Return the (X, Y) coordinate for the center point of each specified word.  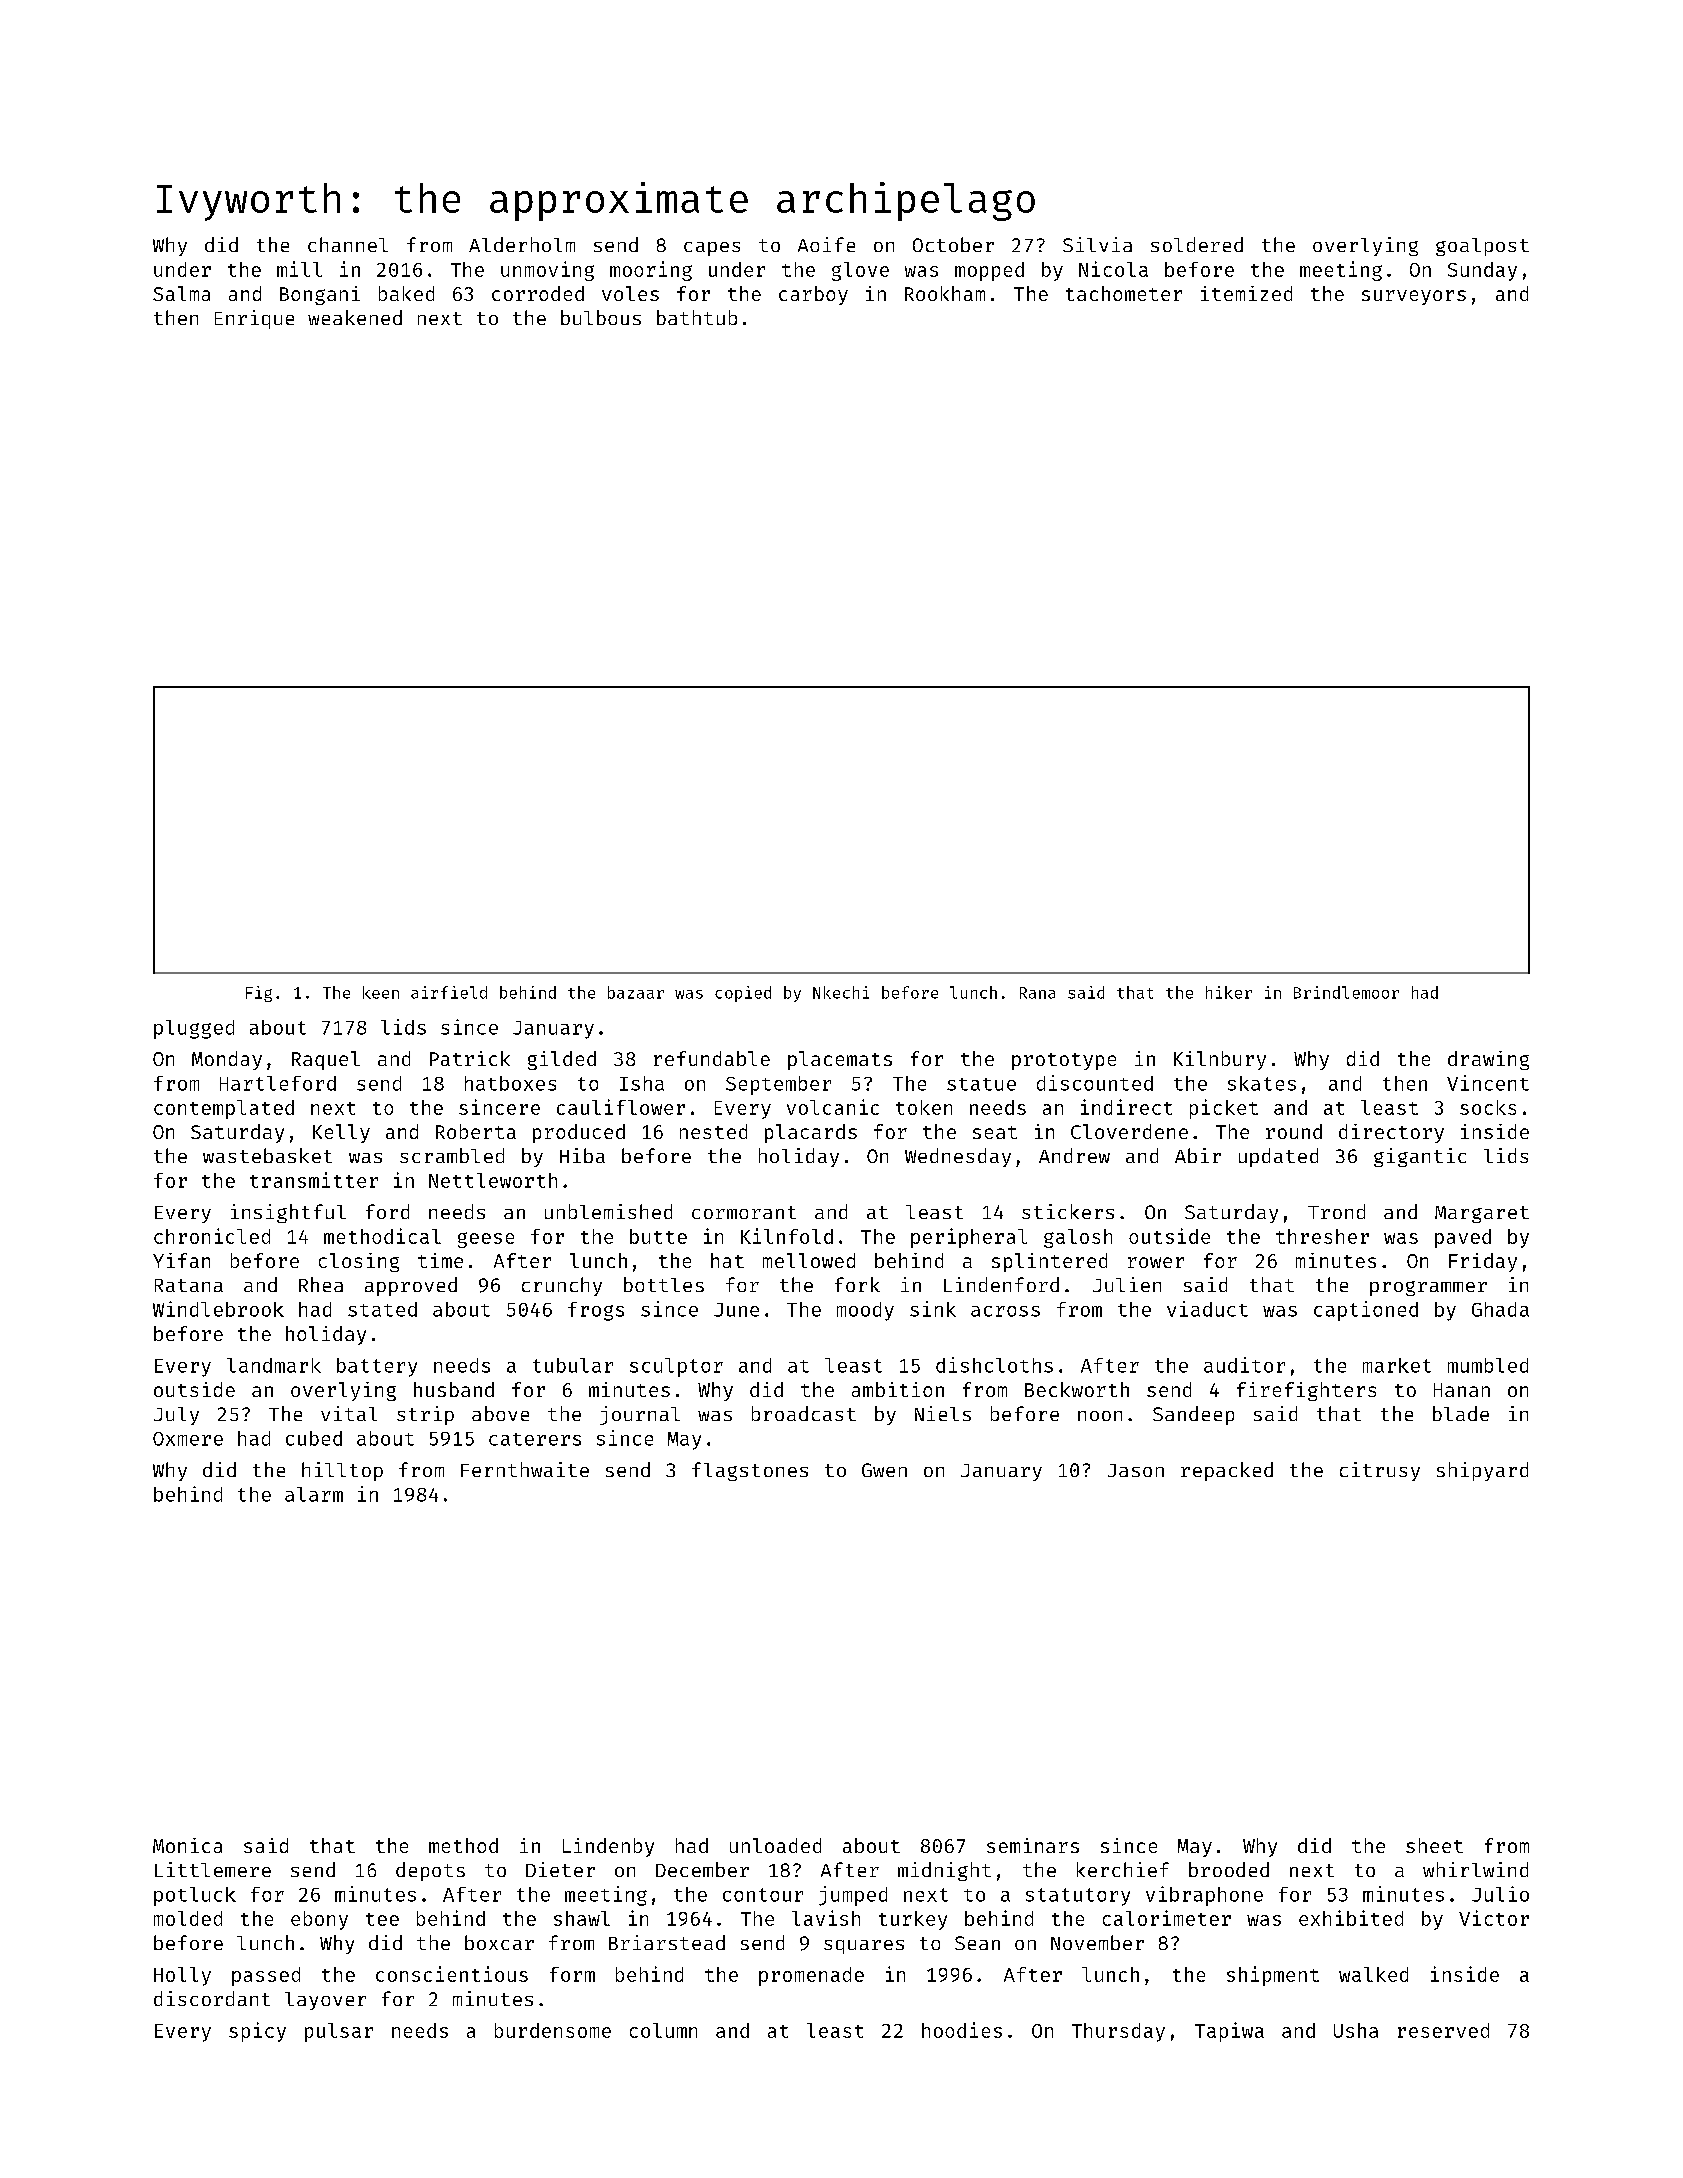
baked (406, 293)
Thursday (1118, 2032)
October (953, 244)
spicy (257, 2032)
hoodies (962, 2030)
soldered (1197, 244)
